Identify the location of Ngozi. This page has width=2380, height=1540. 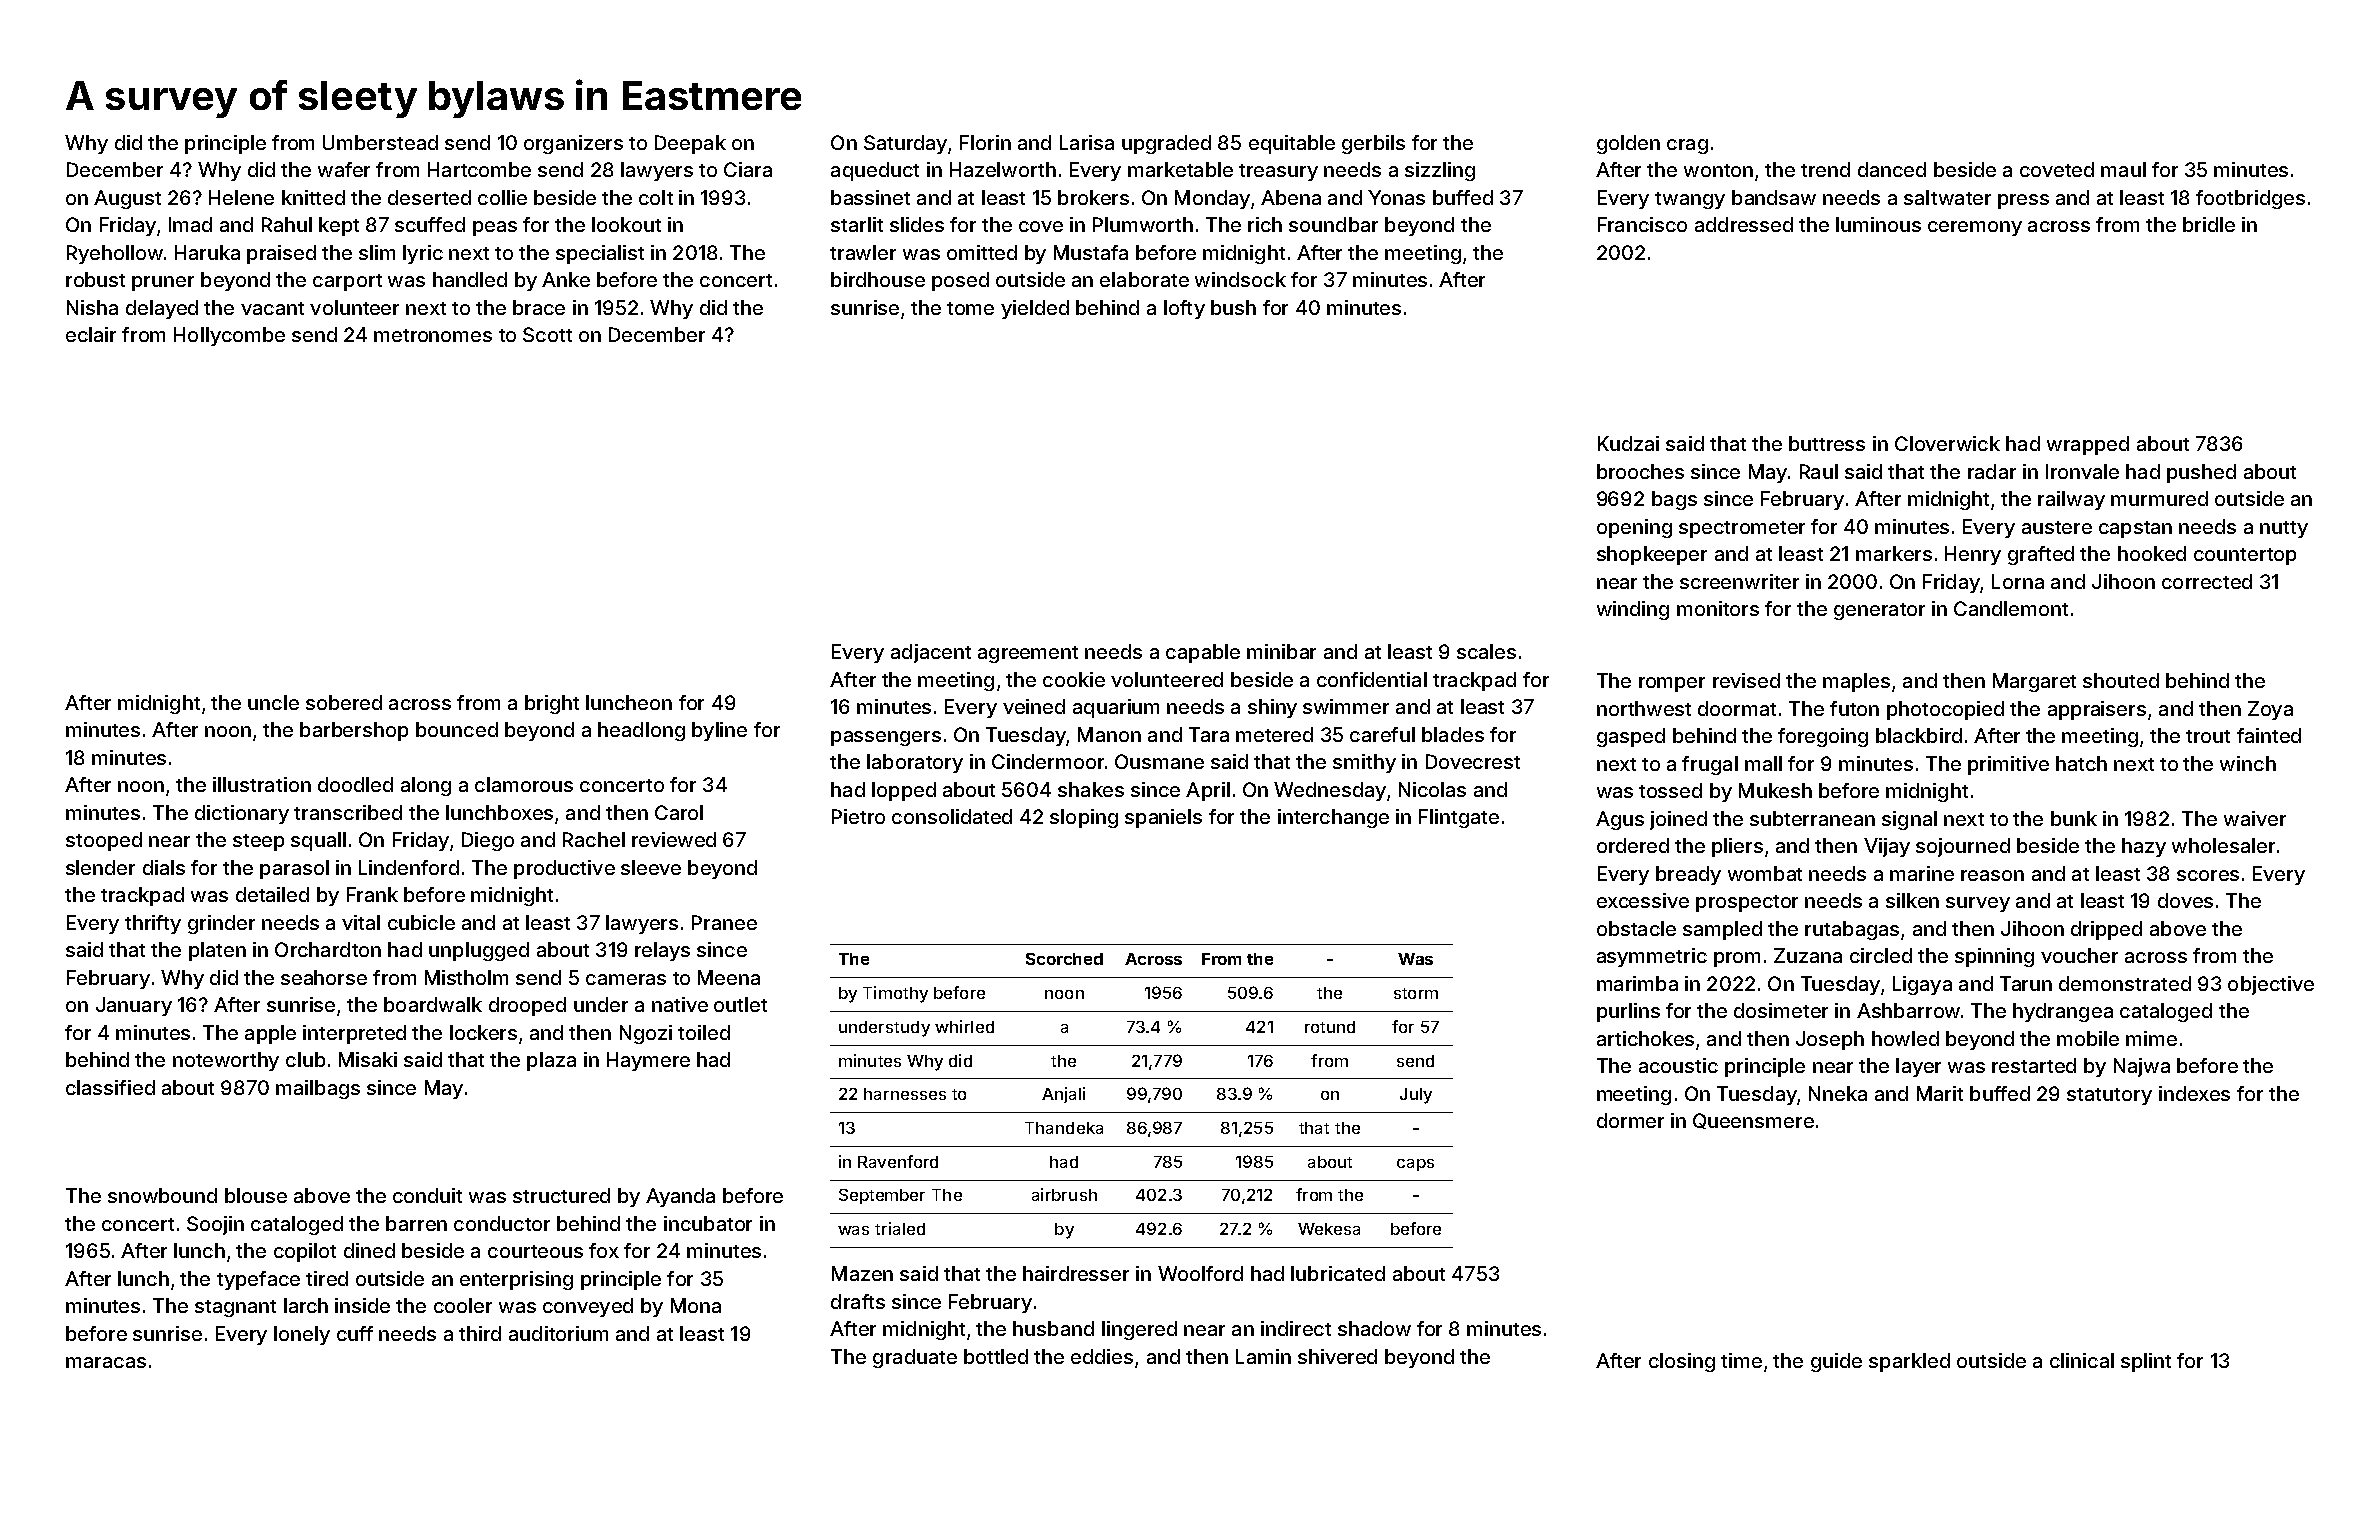
(646, 1034).
